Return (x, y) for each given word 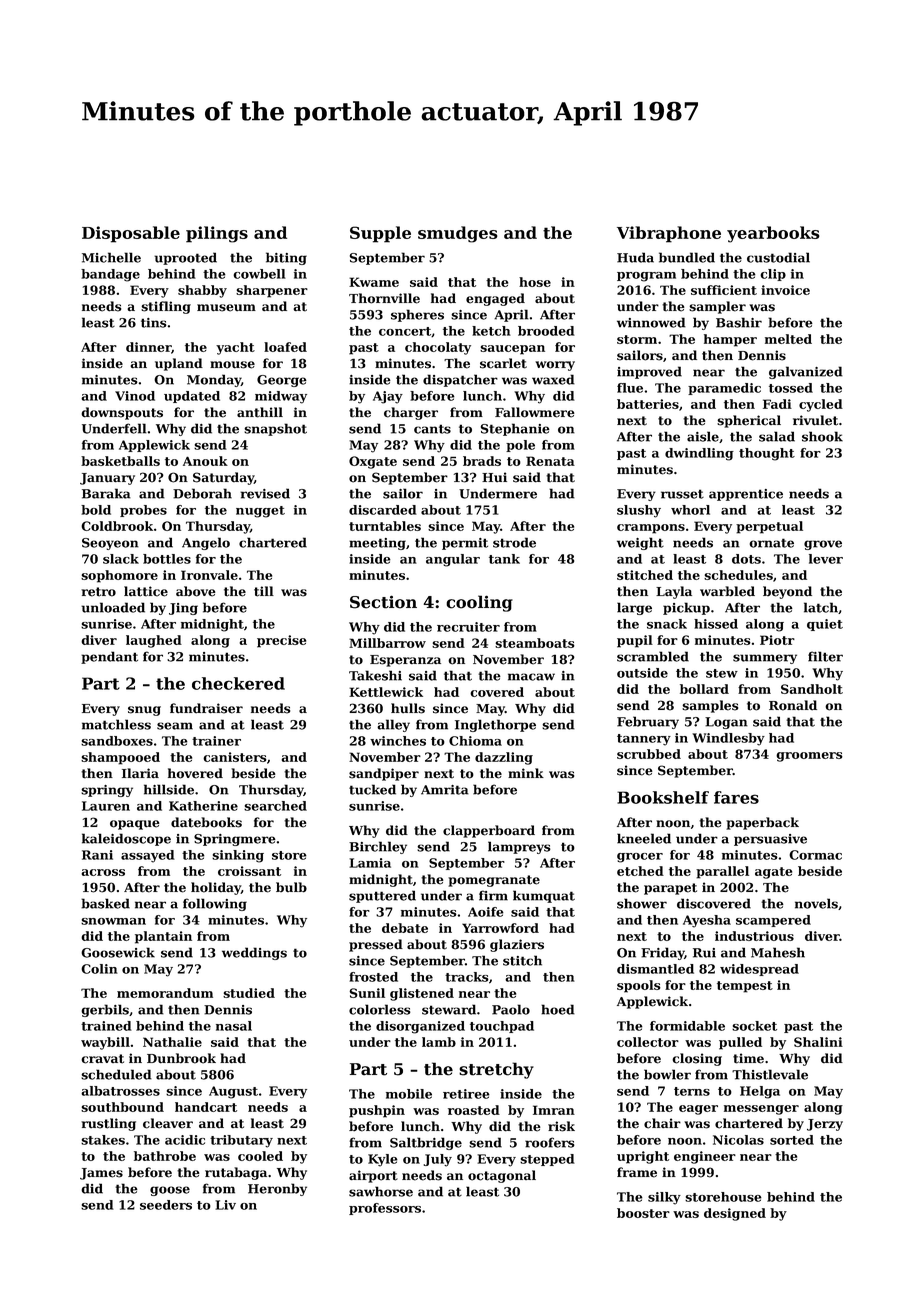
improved (649, 372)
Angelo (206, 543)
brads (482, 461)
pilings (217, 234)
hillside (169, 789)
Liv (225, 1205)
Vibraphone (669, 234)
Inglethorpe (495, 725)
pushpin (377, 1111)
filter (825, 656)
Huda (635, 257)
